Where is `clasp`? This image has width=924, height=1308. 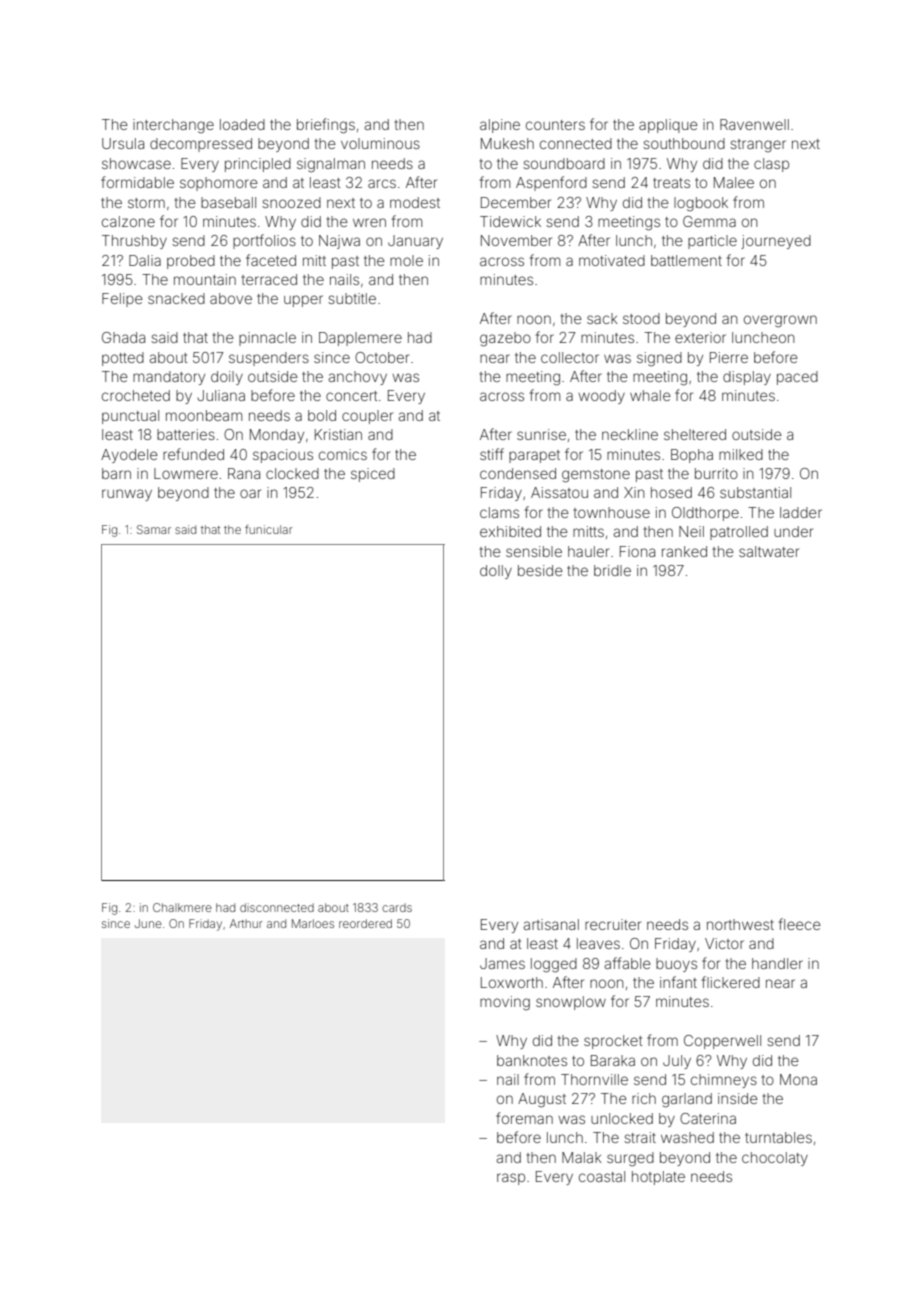 clasp is located at coordinates (771, 165).
